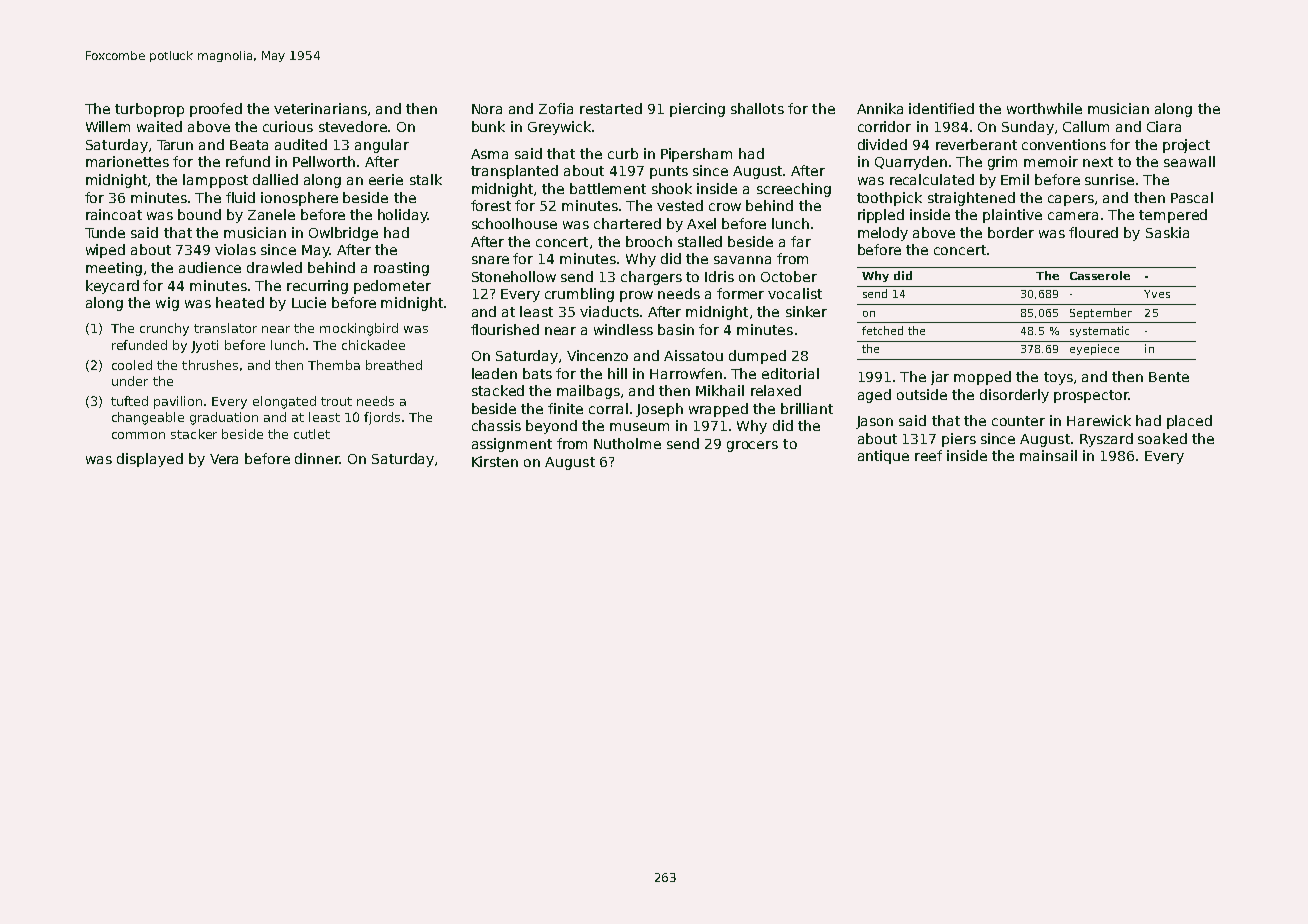 The height and width of the screenshot is (924, 1308). What do you see at coordinates (215, 181) in the screenshot?
I see `lamppost` at bounding box center [215, 181].
